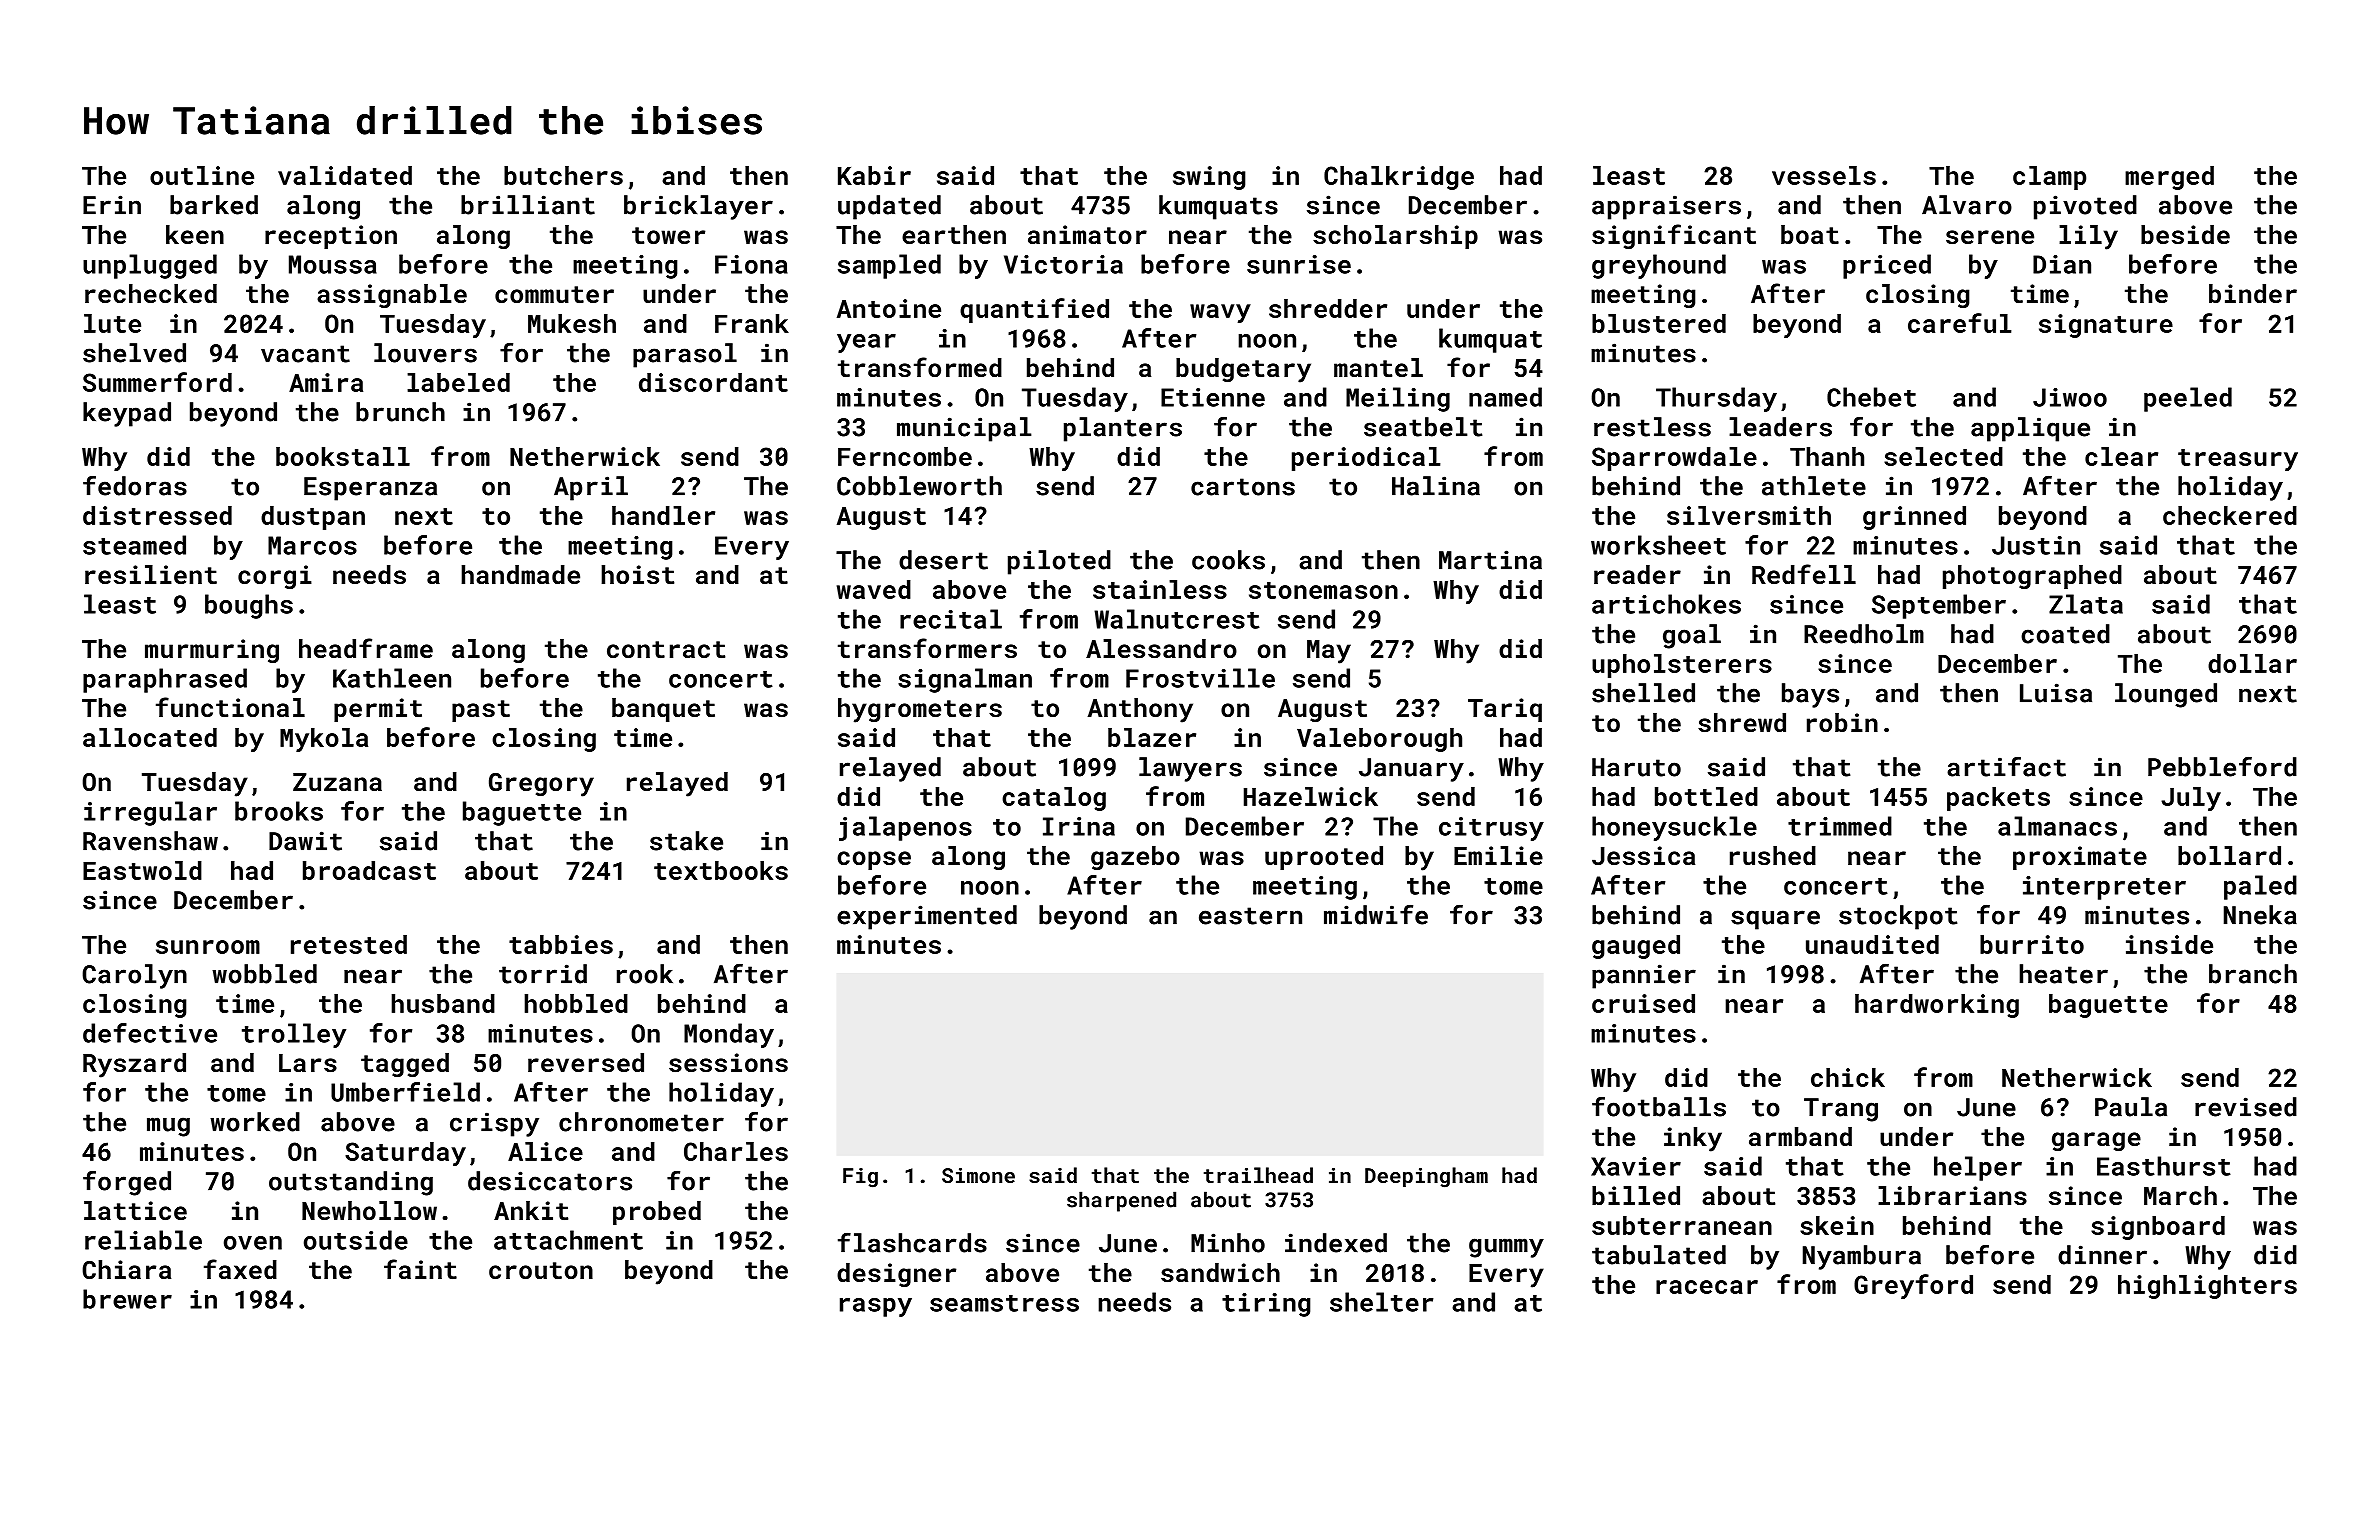  What do you see at coordinates (326, 382) in the screenshot?
I see `Amira` at bounding box center [326, 382].
